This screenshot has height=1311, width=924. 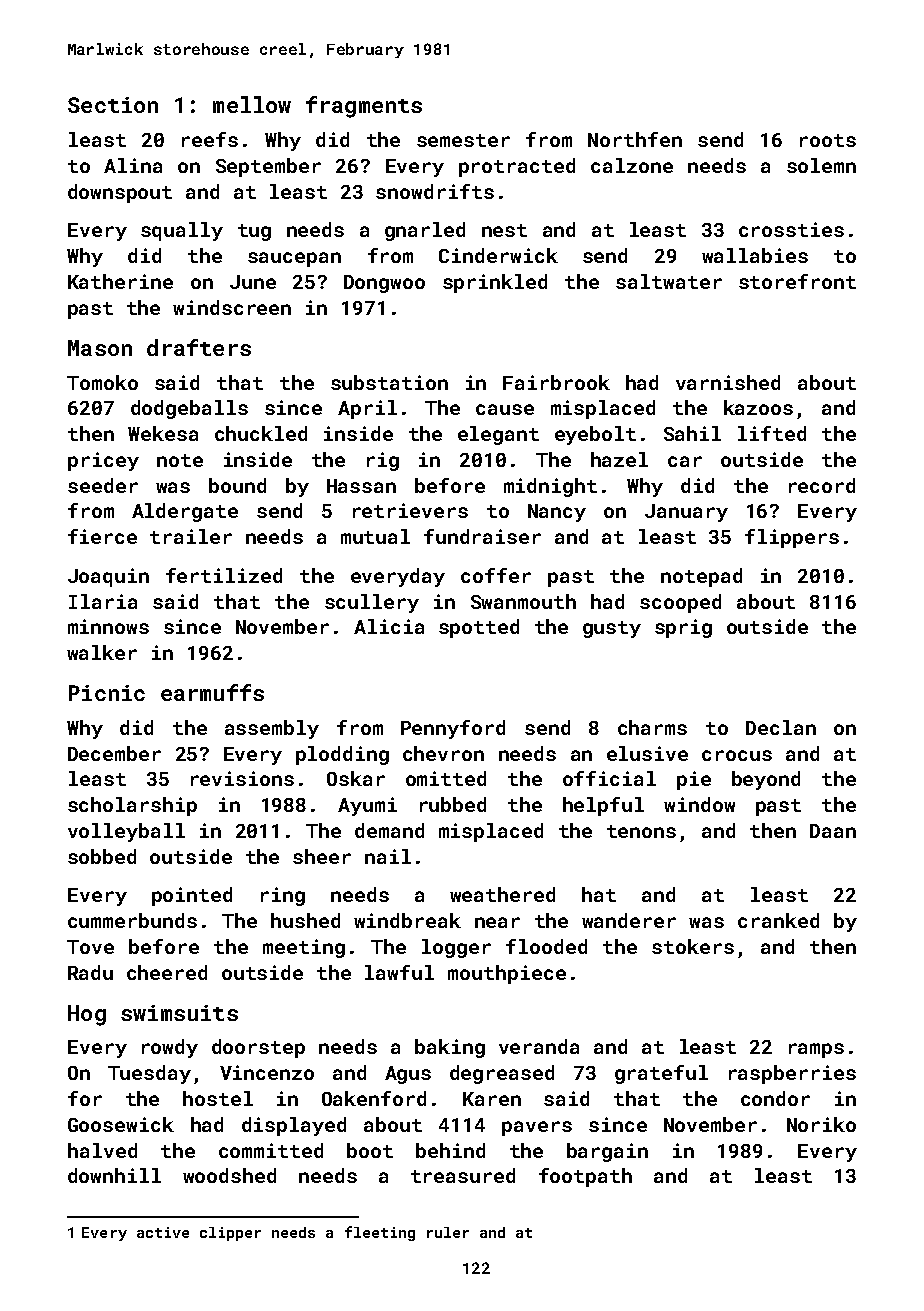 What do you see at coordinates (686, 513) in the screenshot?
I see `January` at bounding box center [686, 513].
